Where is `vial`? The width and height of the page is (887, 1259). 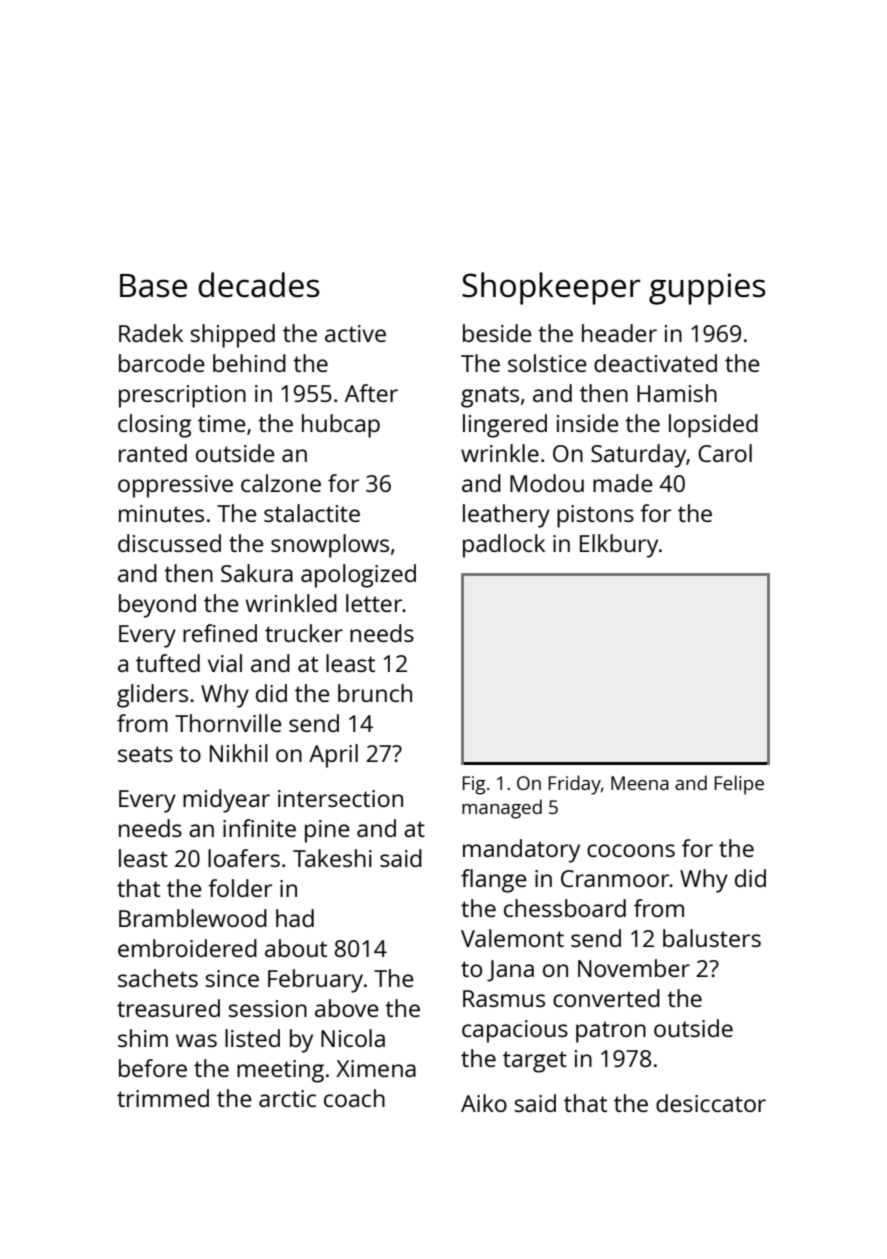
vial is located at coordinates (225, 663).
